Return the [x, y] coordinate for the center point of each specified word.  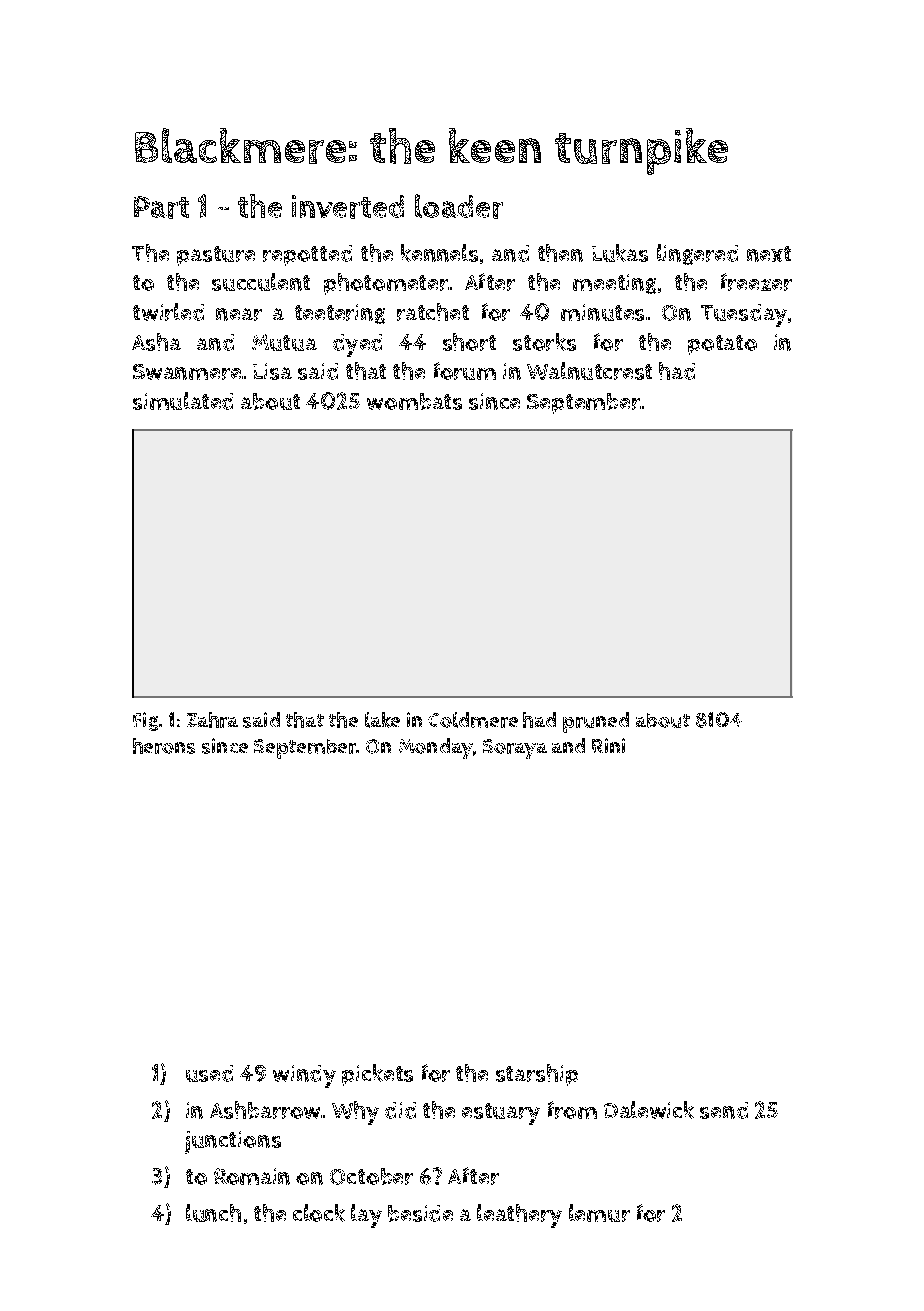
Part [161, 207]
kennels [439, 253]
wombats [414, 401]
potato [722, 345]
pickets [377, 1075]
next [769, 254]
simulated [183, 401]
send [724, 1110]
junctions [233, 1142]
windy [304, 1076]
